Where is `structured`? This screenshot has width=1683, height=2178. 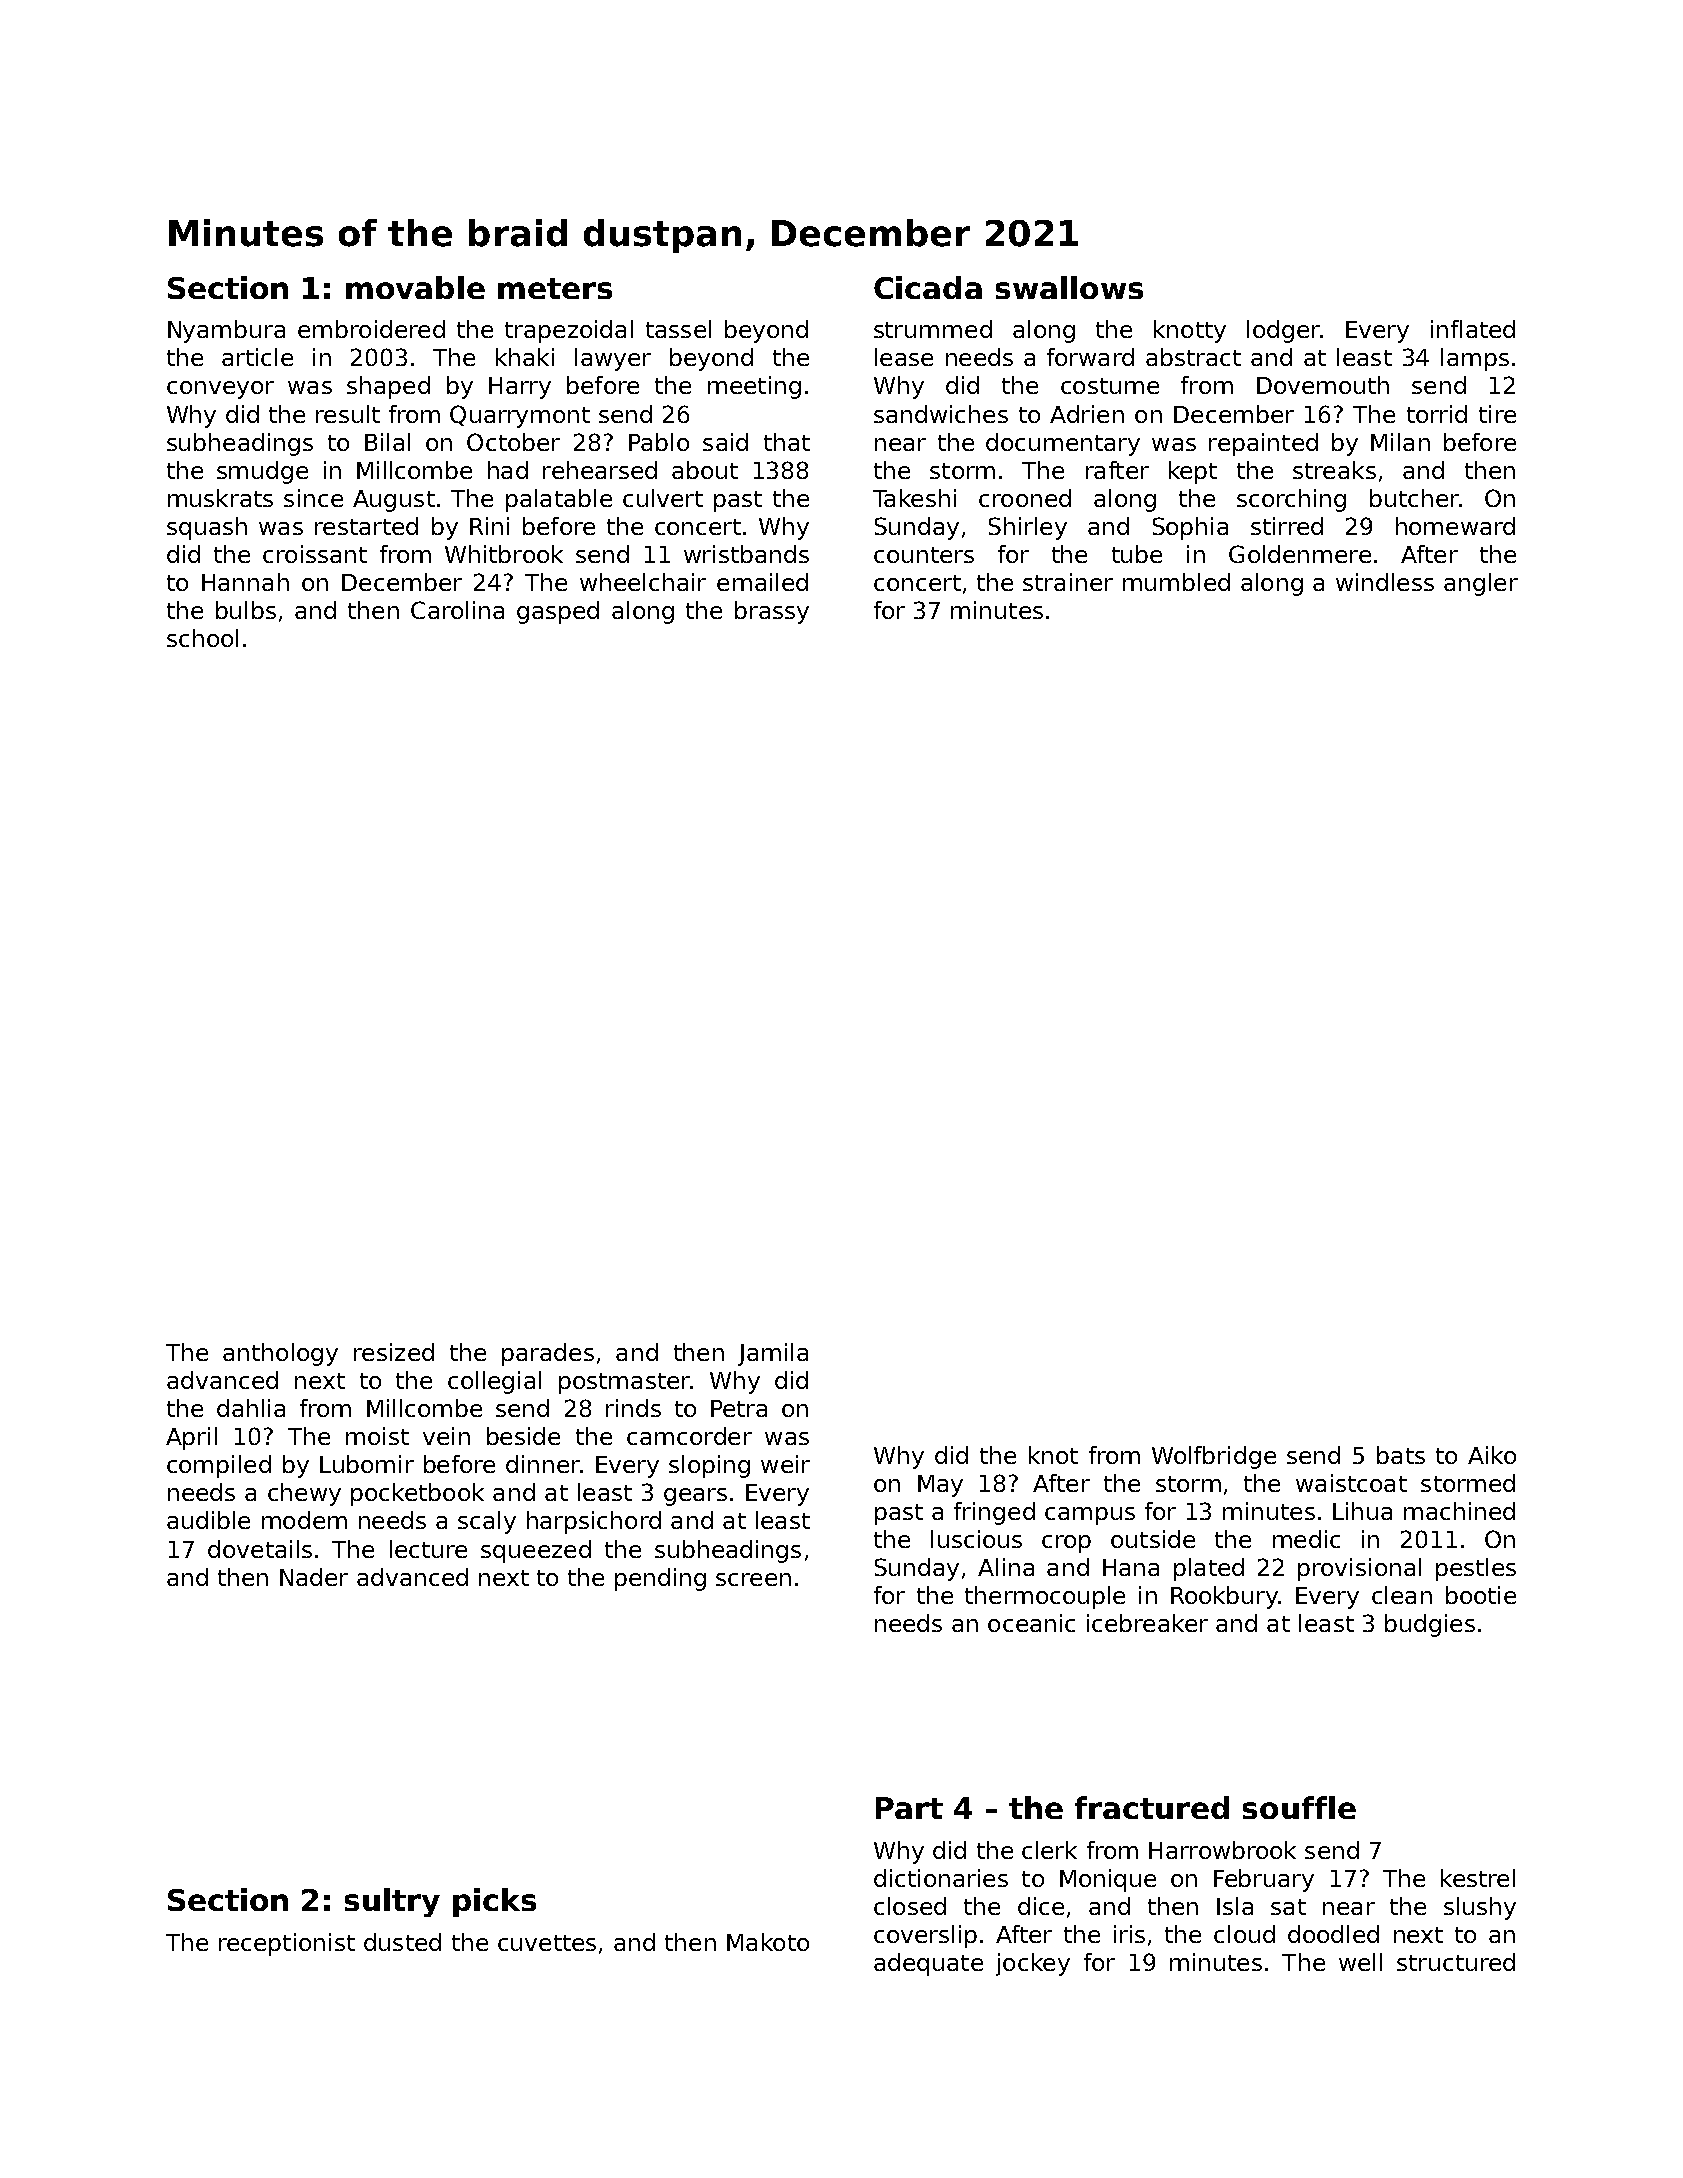
structured is located at coordinates (1456, 1962).
